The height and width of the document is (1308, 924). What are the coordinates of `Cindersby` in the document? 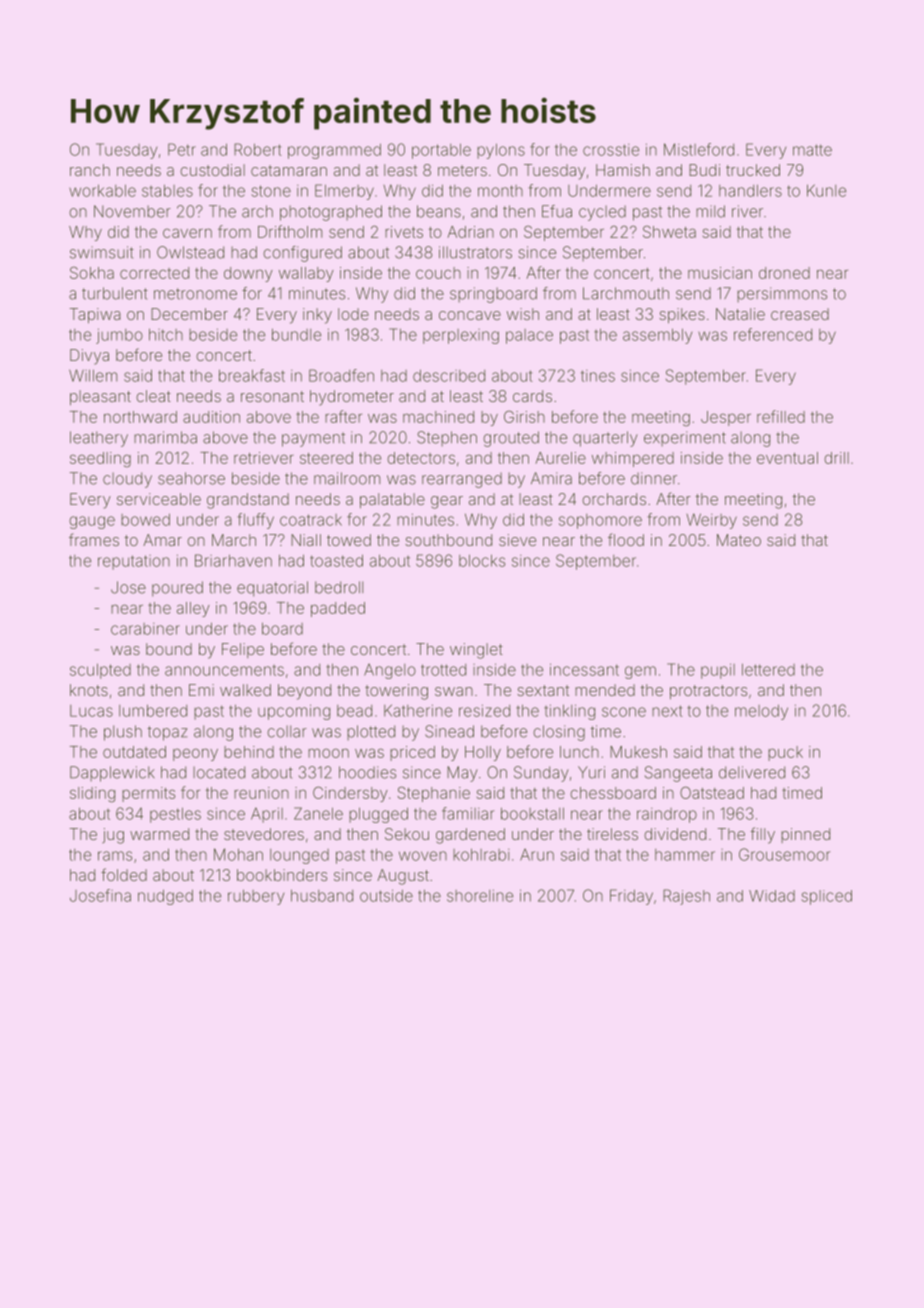 It's located at (350, 794).
